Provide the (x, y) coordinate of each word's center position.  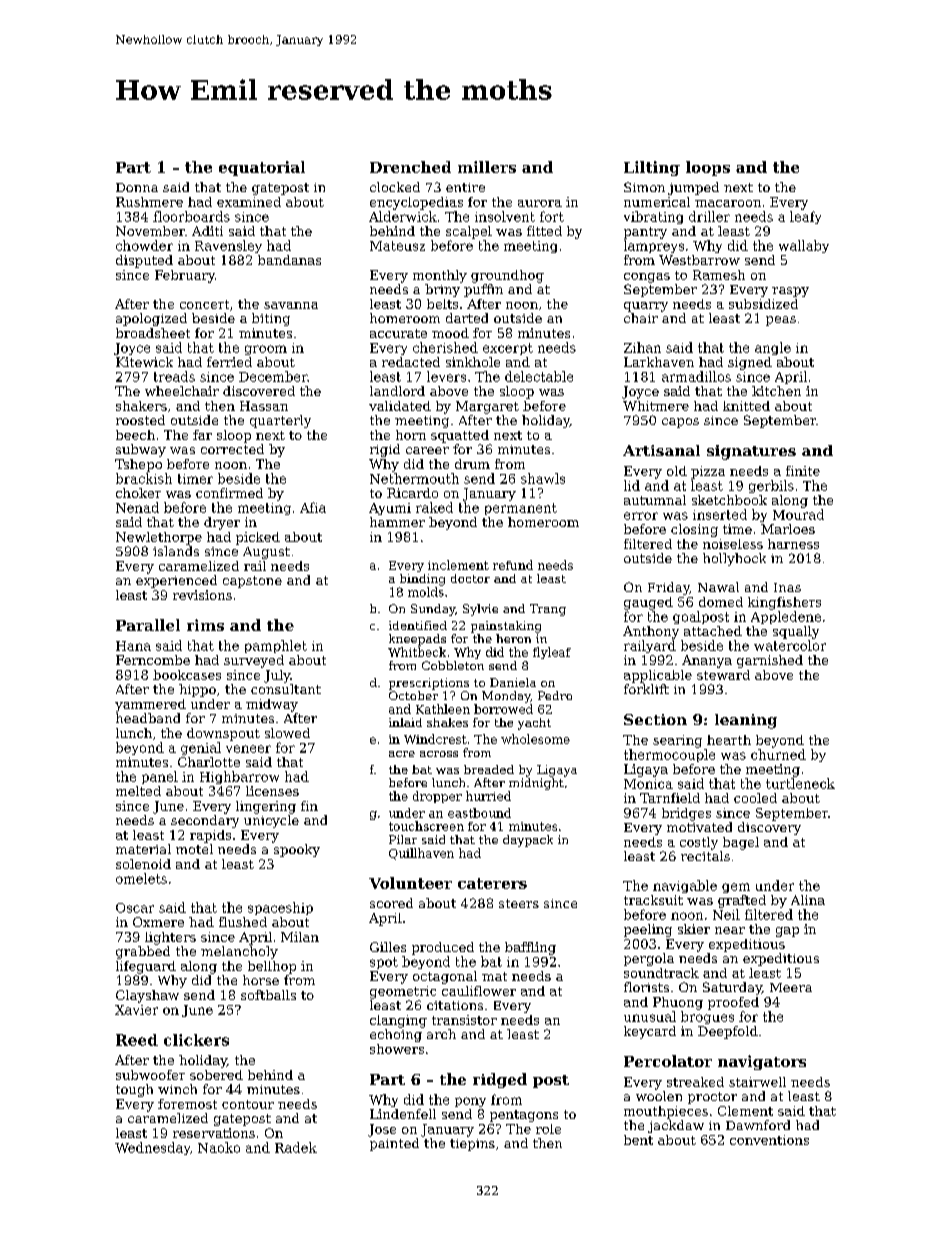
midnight (536, 784)
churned (778, 754)
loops (708, 168)
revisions (202, 595)
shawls (543, 478)
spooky (297, 850)
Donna (137, 187)
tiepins (472, 1145)
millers (487, 167)
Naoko (219, 1147)
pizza (708, 472)
